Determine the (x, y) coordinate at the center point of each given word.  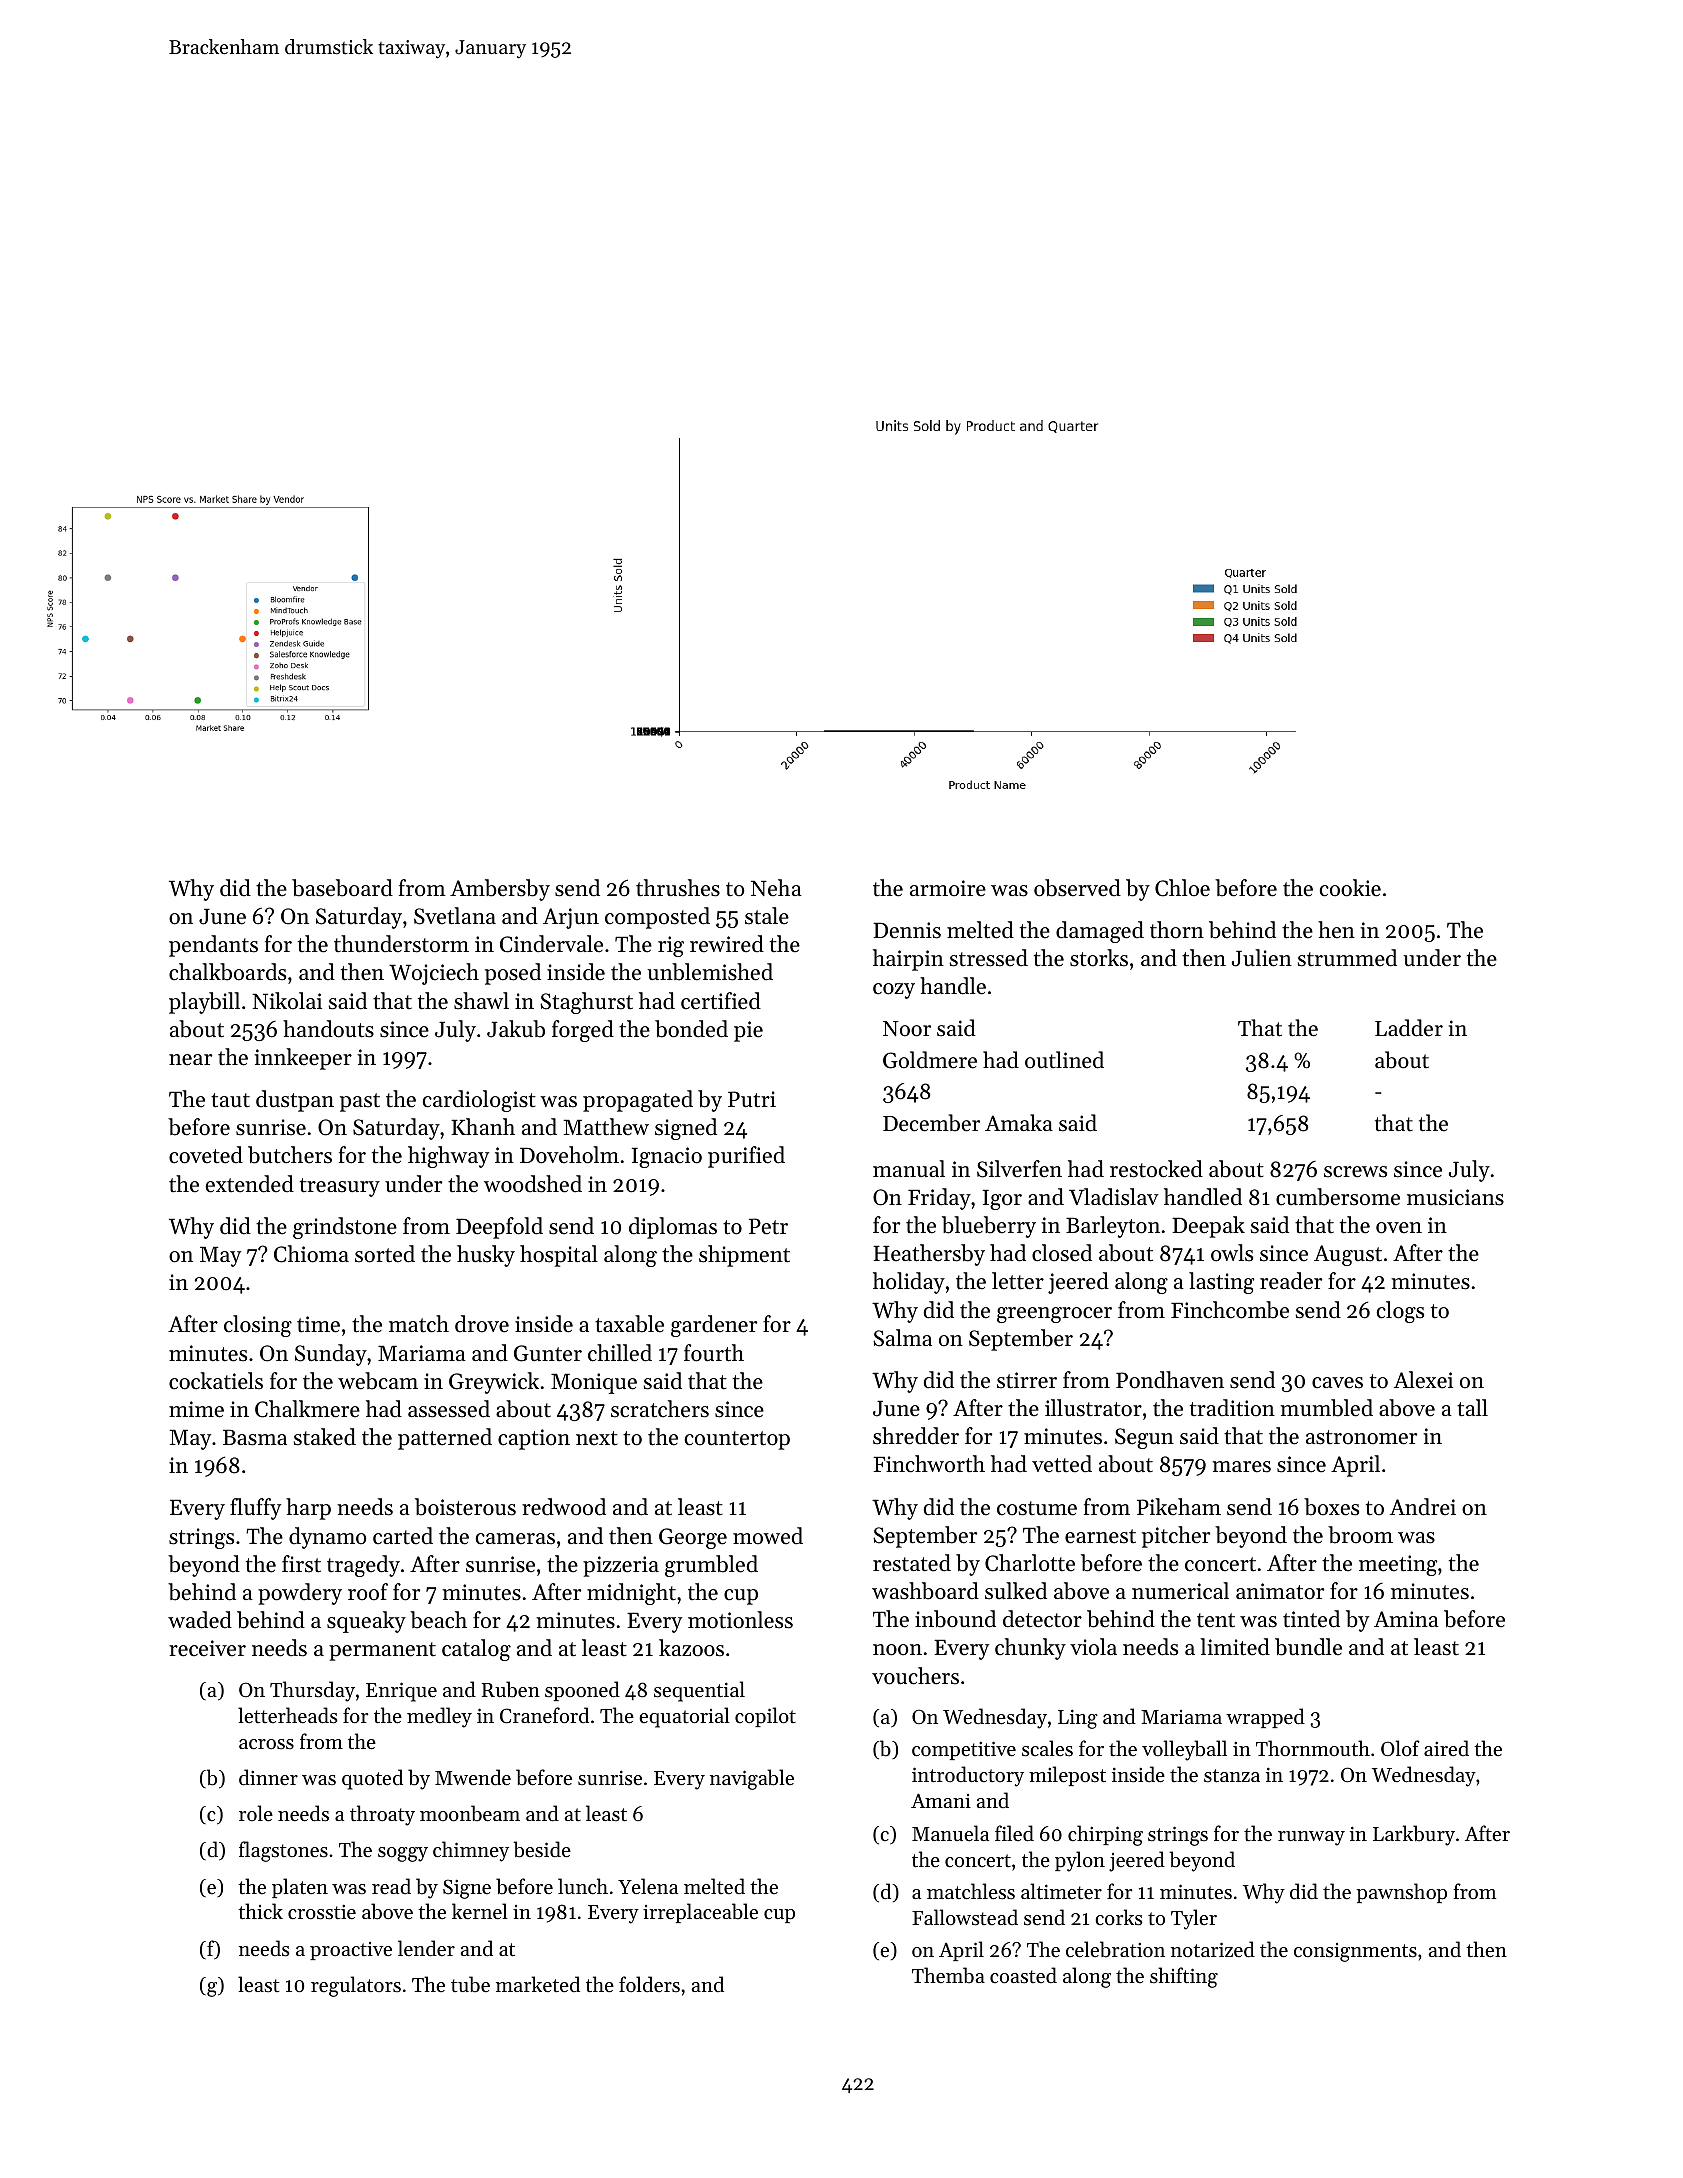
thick (260, 1911)
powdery (300, 1594)
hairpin (908, 960)
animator (1280, 1591)
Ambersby (500, 890)
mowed (768, 1536)
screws (1355, 1172)
